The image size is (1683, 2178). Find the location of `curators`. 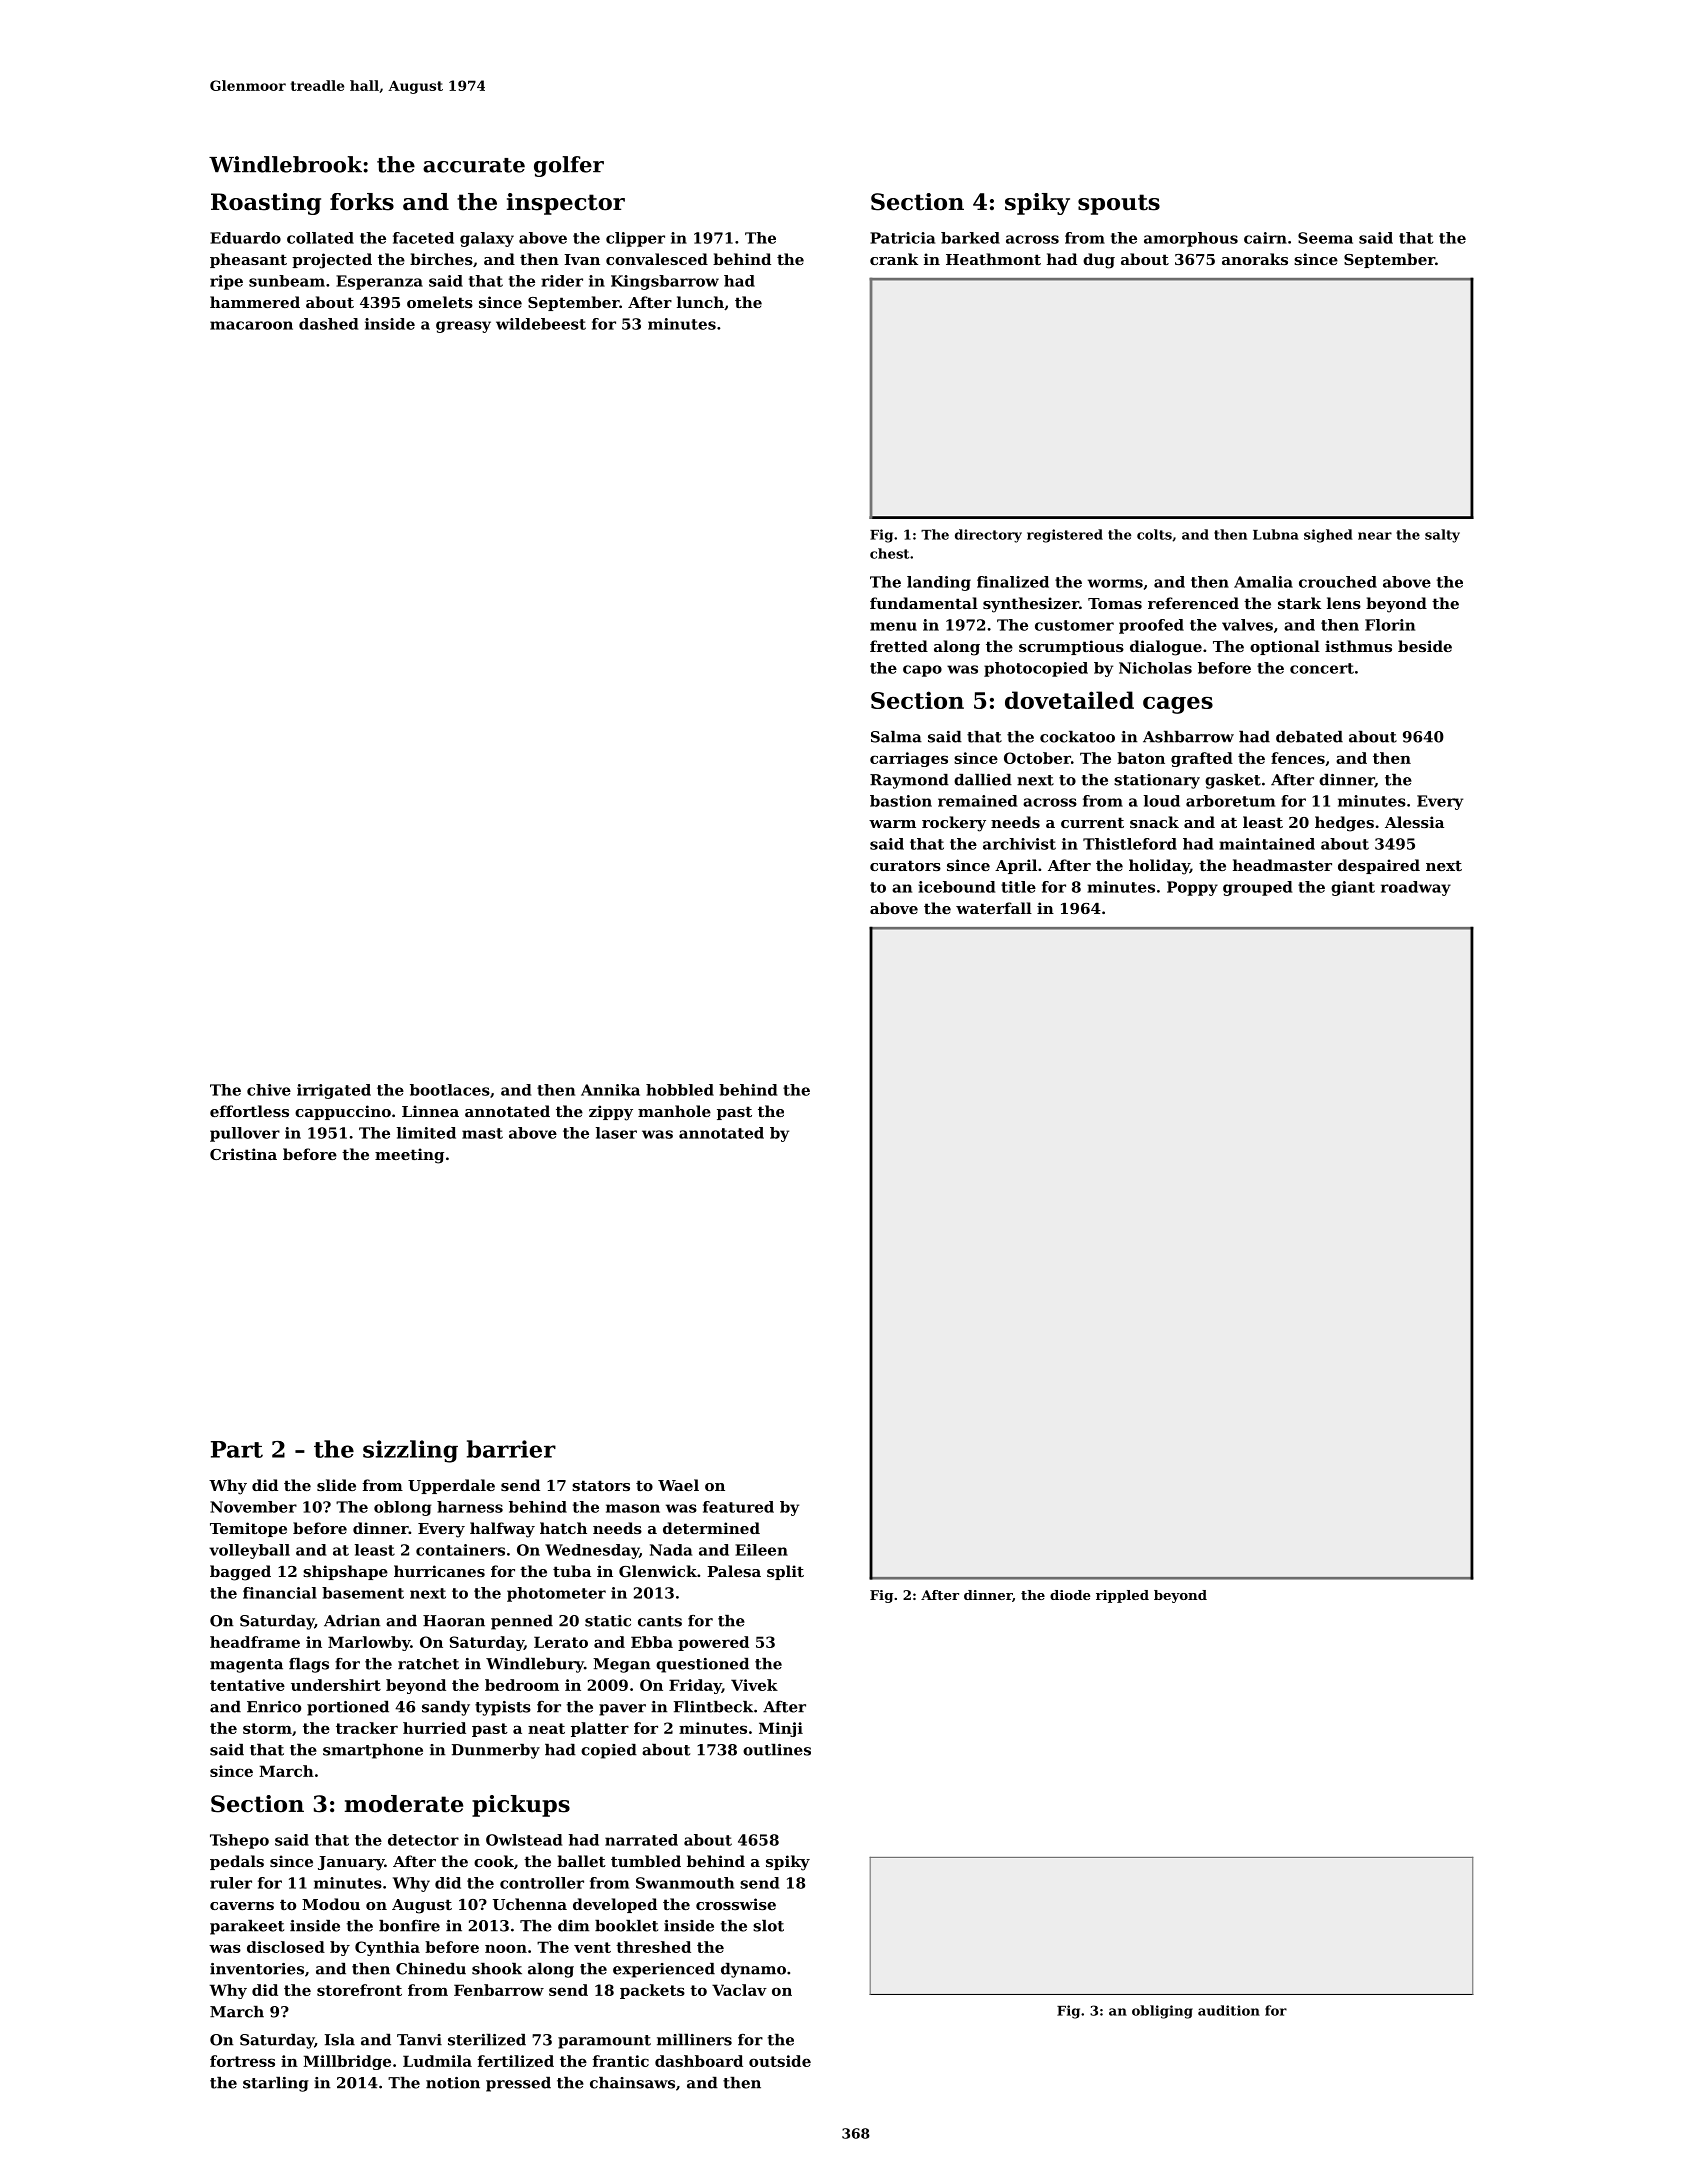

curators is located at coordinates (905, 865).
